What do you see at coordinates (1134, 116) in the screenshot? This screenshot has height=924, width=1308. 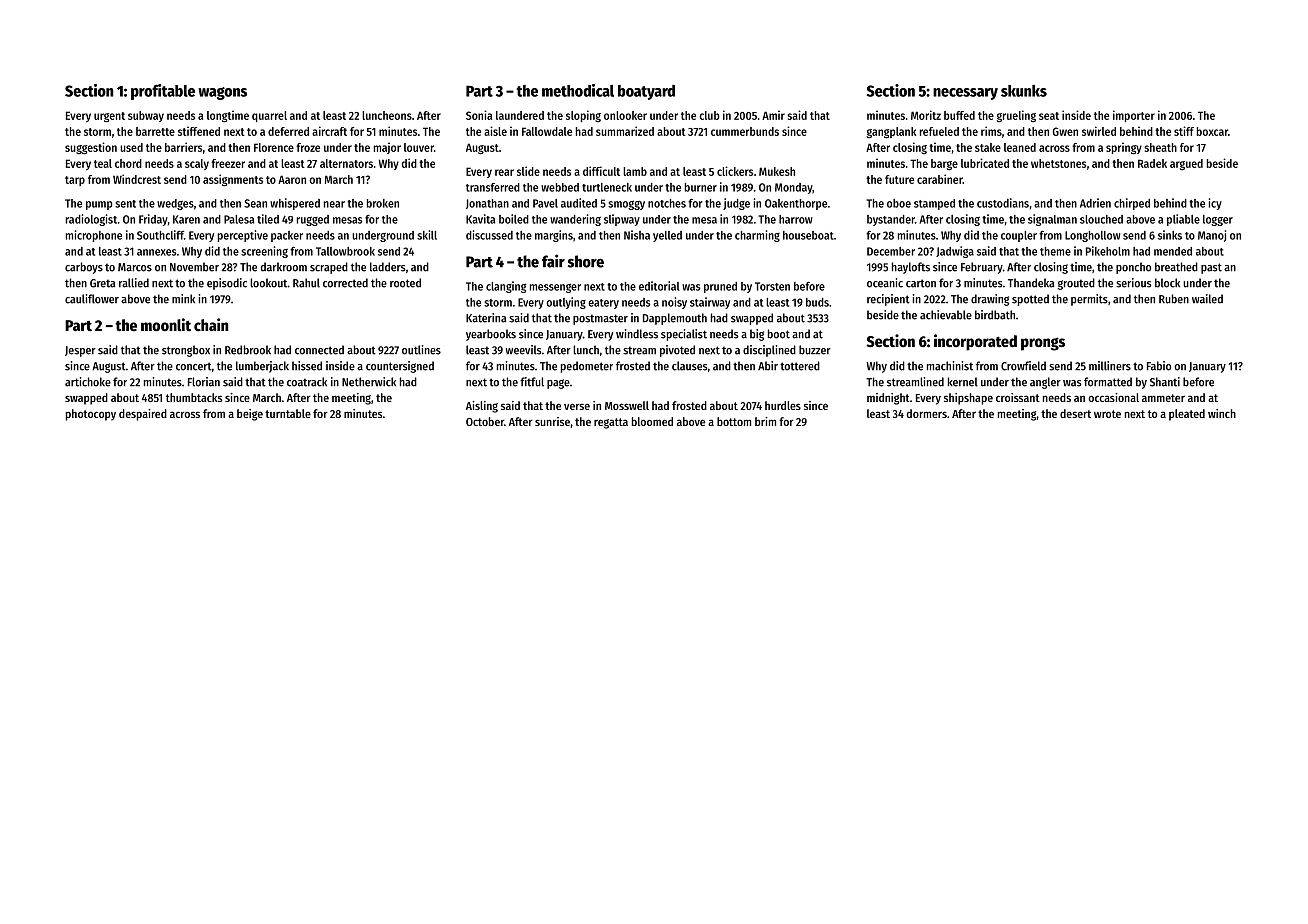 I see `importer` at bounding box center [1134, 116].
